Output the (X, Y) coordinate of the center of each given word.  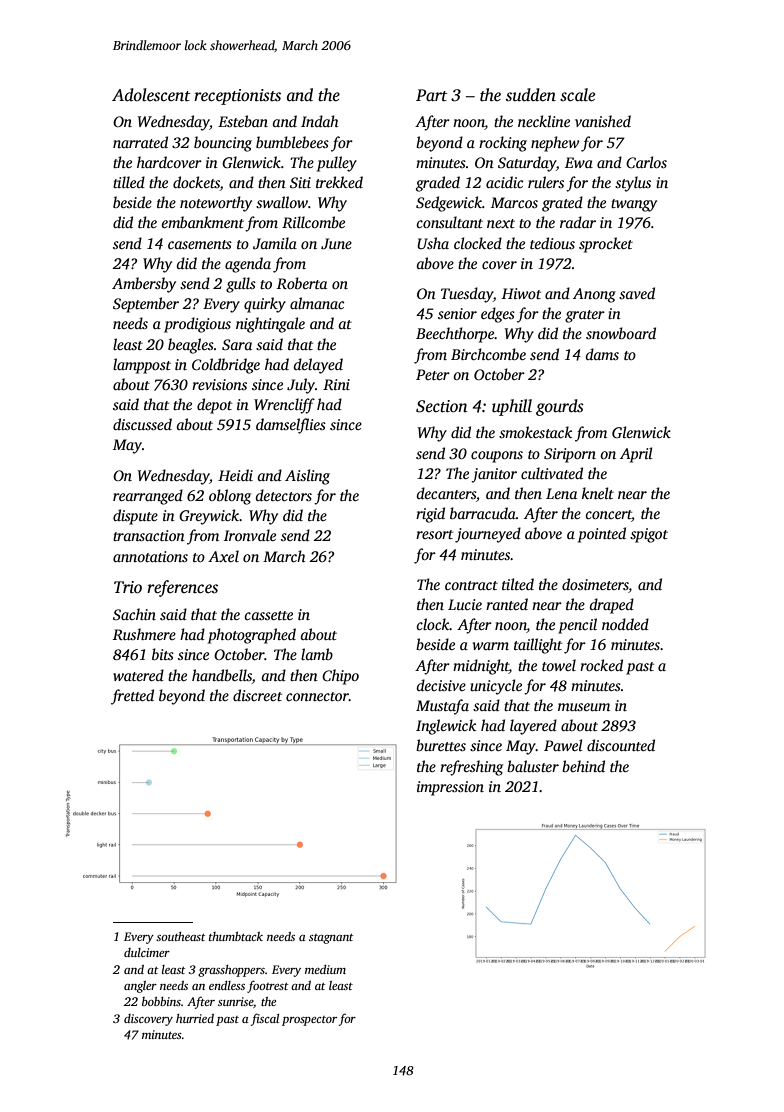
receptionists (237, 97)
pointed (602, 535)
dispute (135, 517)
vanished (603, 121)
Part (432, 95)
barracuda (483, 513)
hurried (195, 1018)
